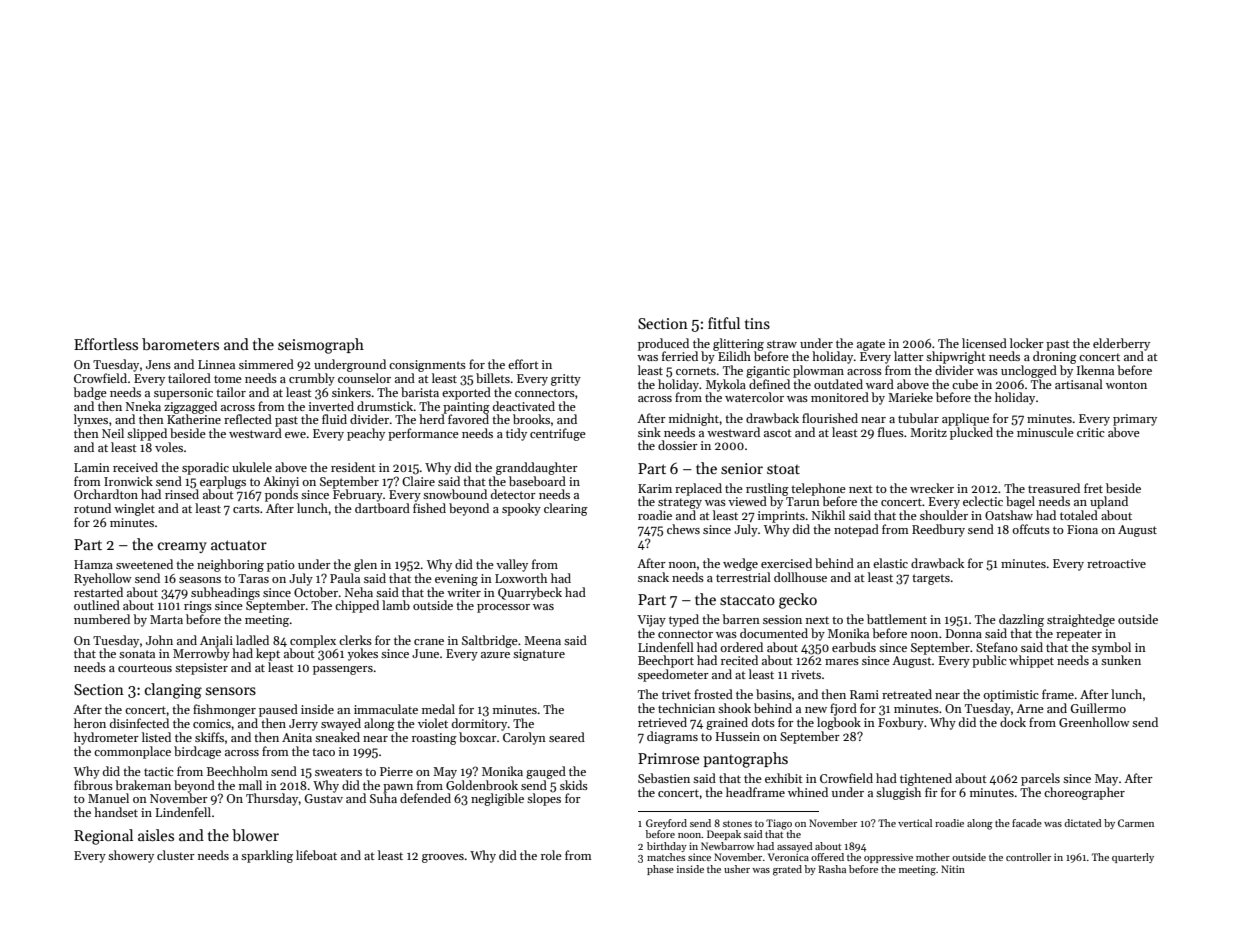 This document has width=1233, height=952. I want to click on spooky, so click(521, 509).
